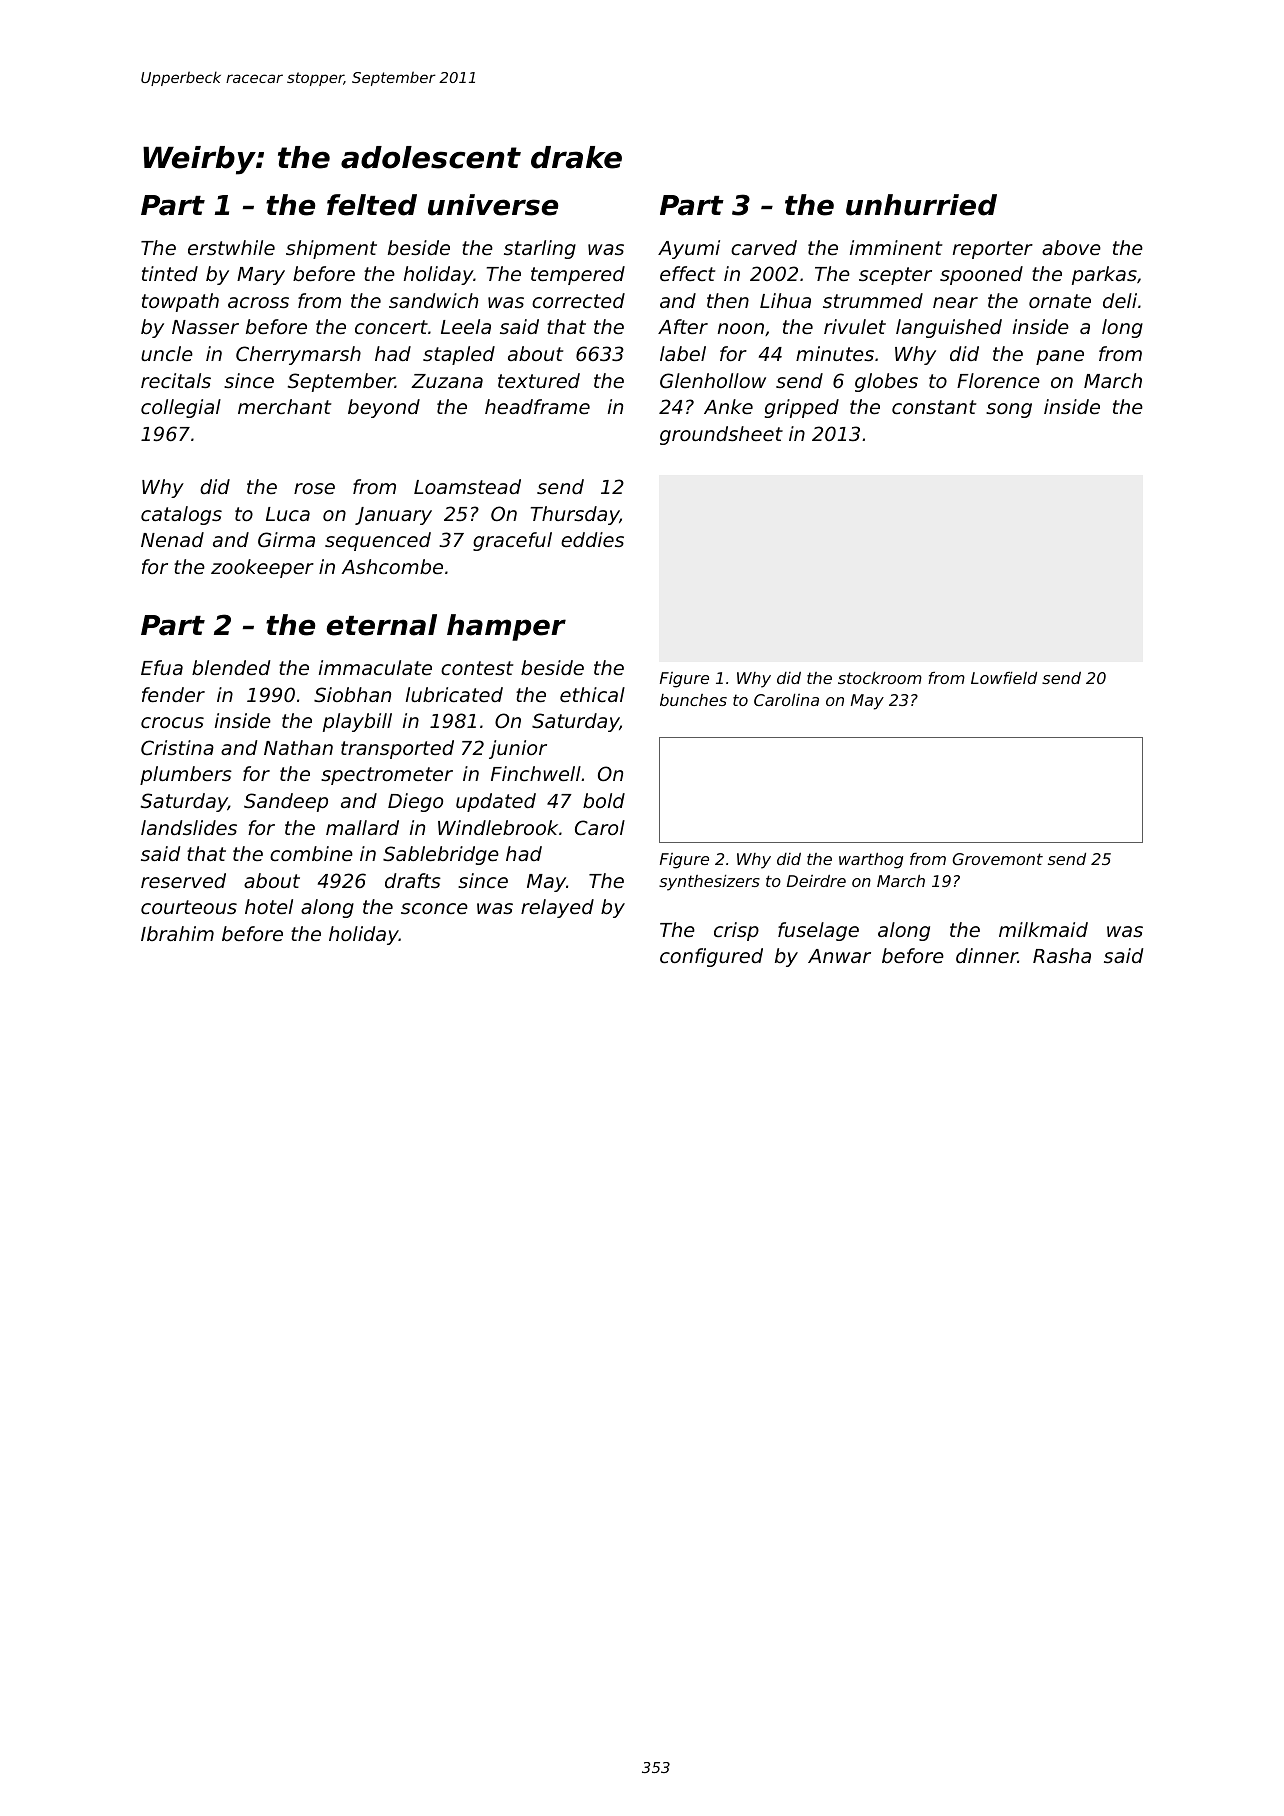  What do you see at coordinates (493, 205) in the screenshot?
I see `universe` at bounding box center [493, 205].
